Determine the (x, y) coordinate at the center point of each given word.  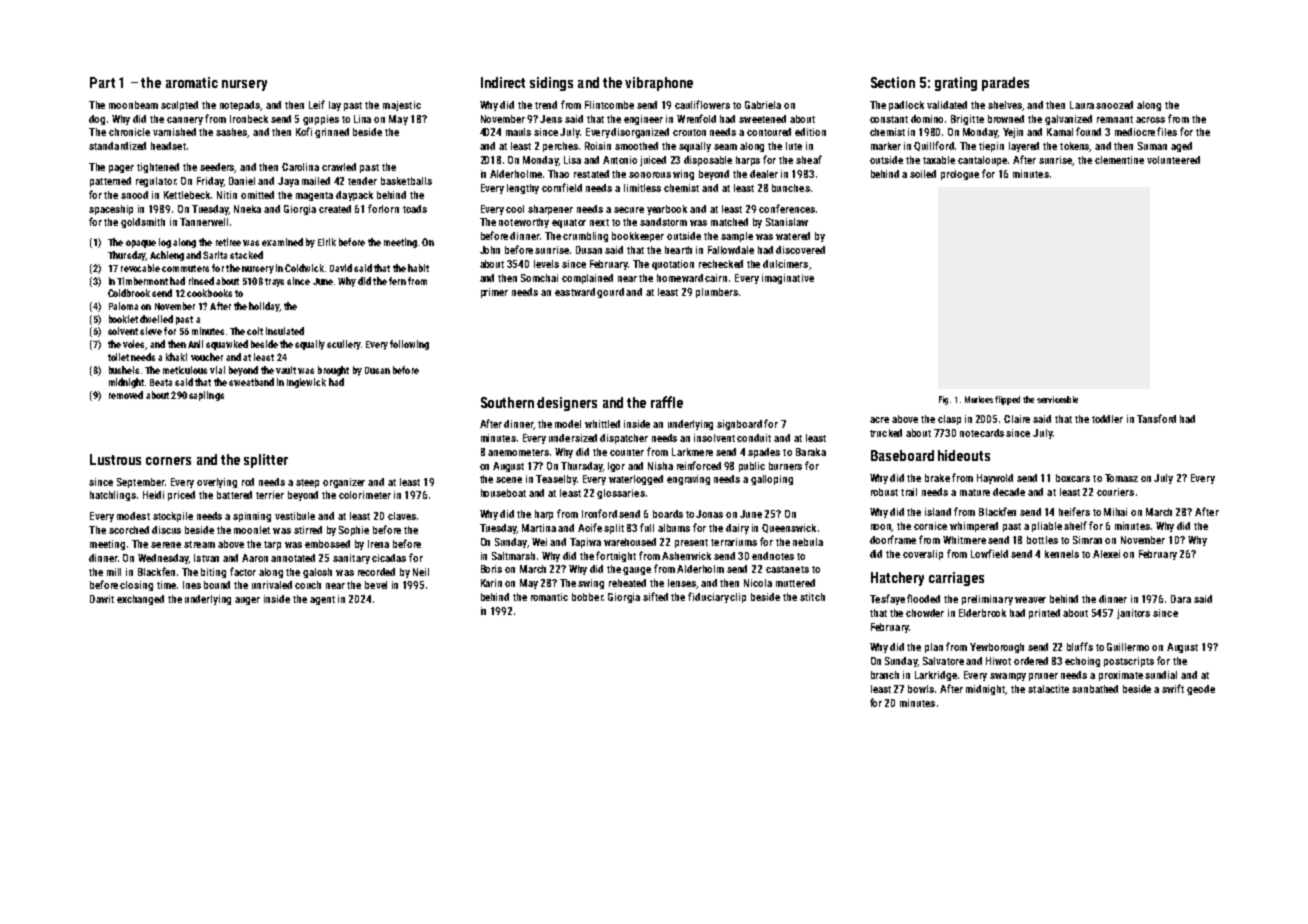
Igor (616, 467)
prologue (960, 175)
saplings (206, 396)
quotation (673, 265)
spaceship (111, 210)
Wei (539, 542)
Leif (317, 104)
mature (975, 492)
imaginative (788, 279)
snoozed (1114, 105)
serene (166, 545)
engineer (643, 120)
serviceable (1057, 399)
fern (397, 281)
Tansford (1156, 418)
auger (247, 601)
